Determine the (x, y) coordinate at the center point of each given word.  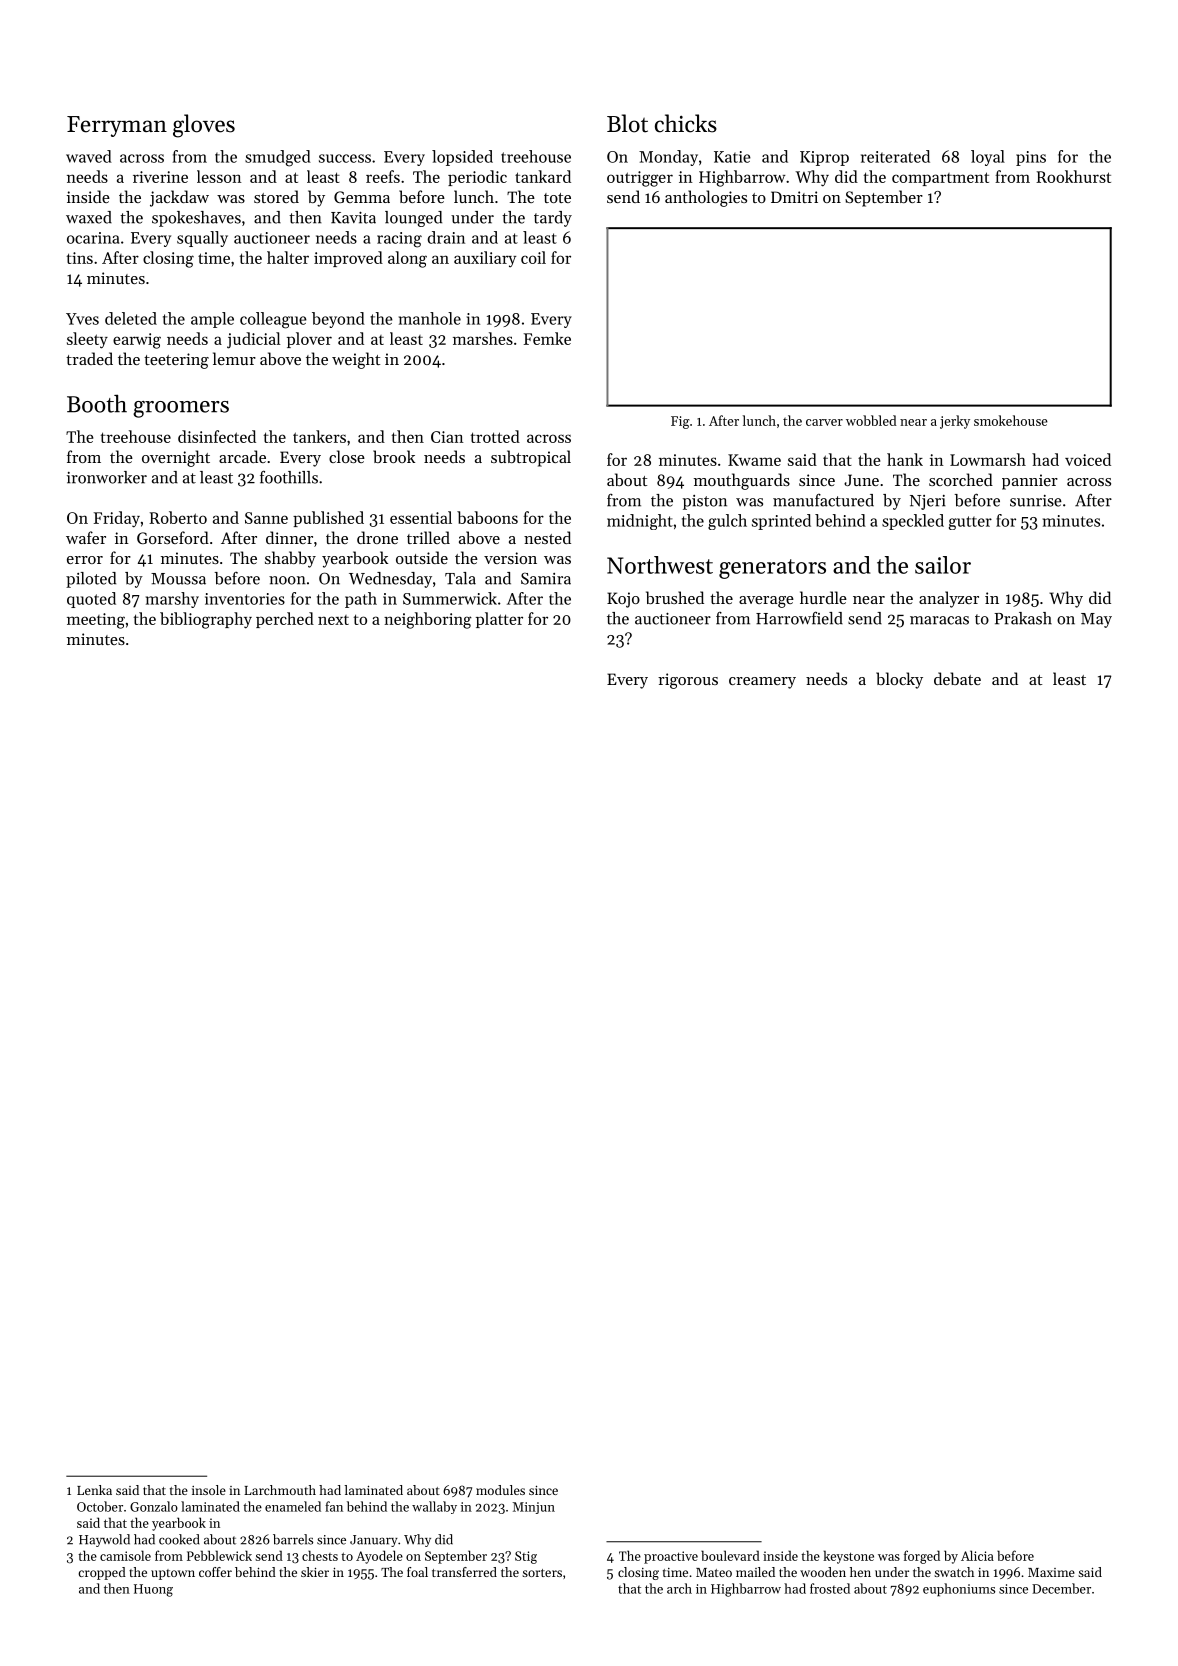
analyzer (949, 599)
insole (209, 1490)
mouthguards (742, 481)
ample (212, 320)
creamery (762, 683)
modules (500, 1490)
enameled (293, 1506)
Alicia (977, 1555)
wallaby (434, 1507)
